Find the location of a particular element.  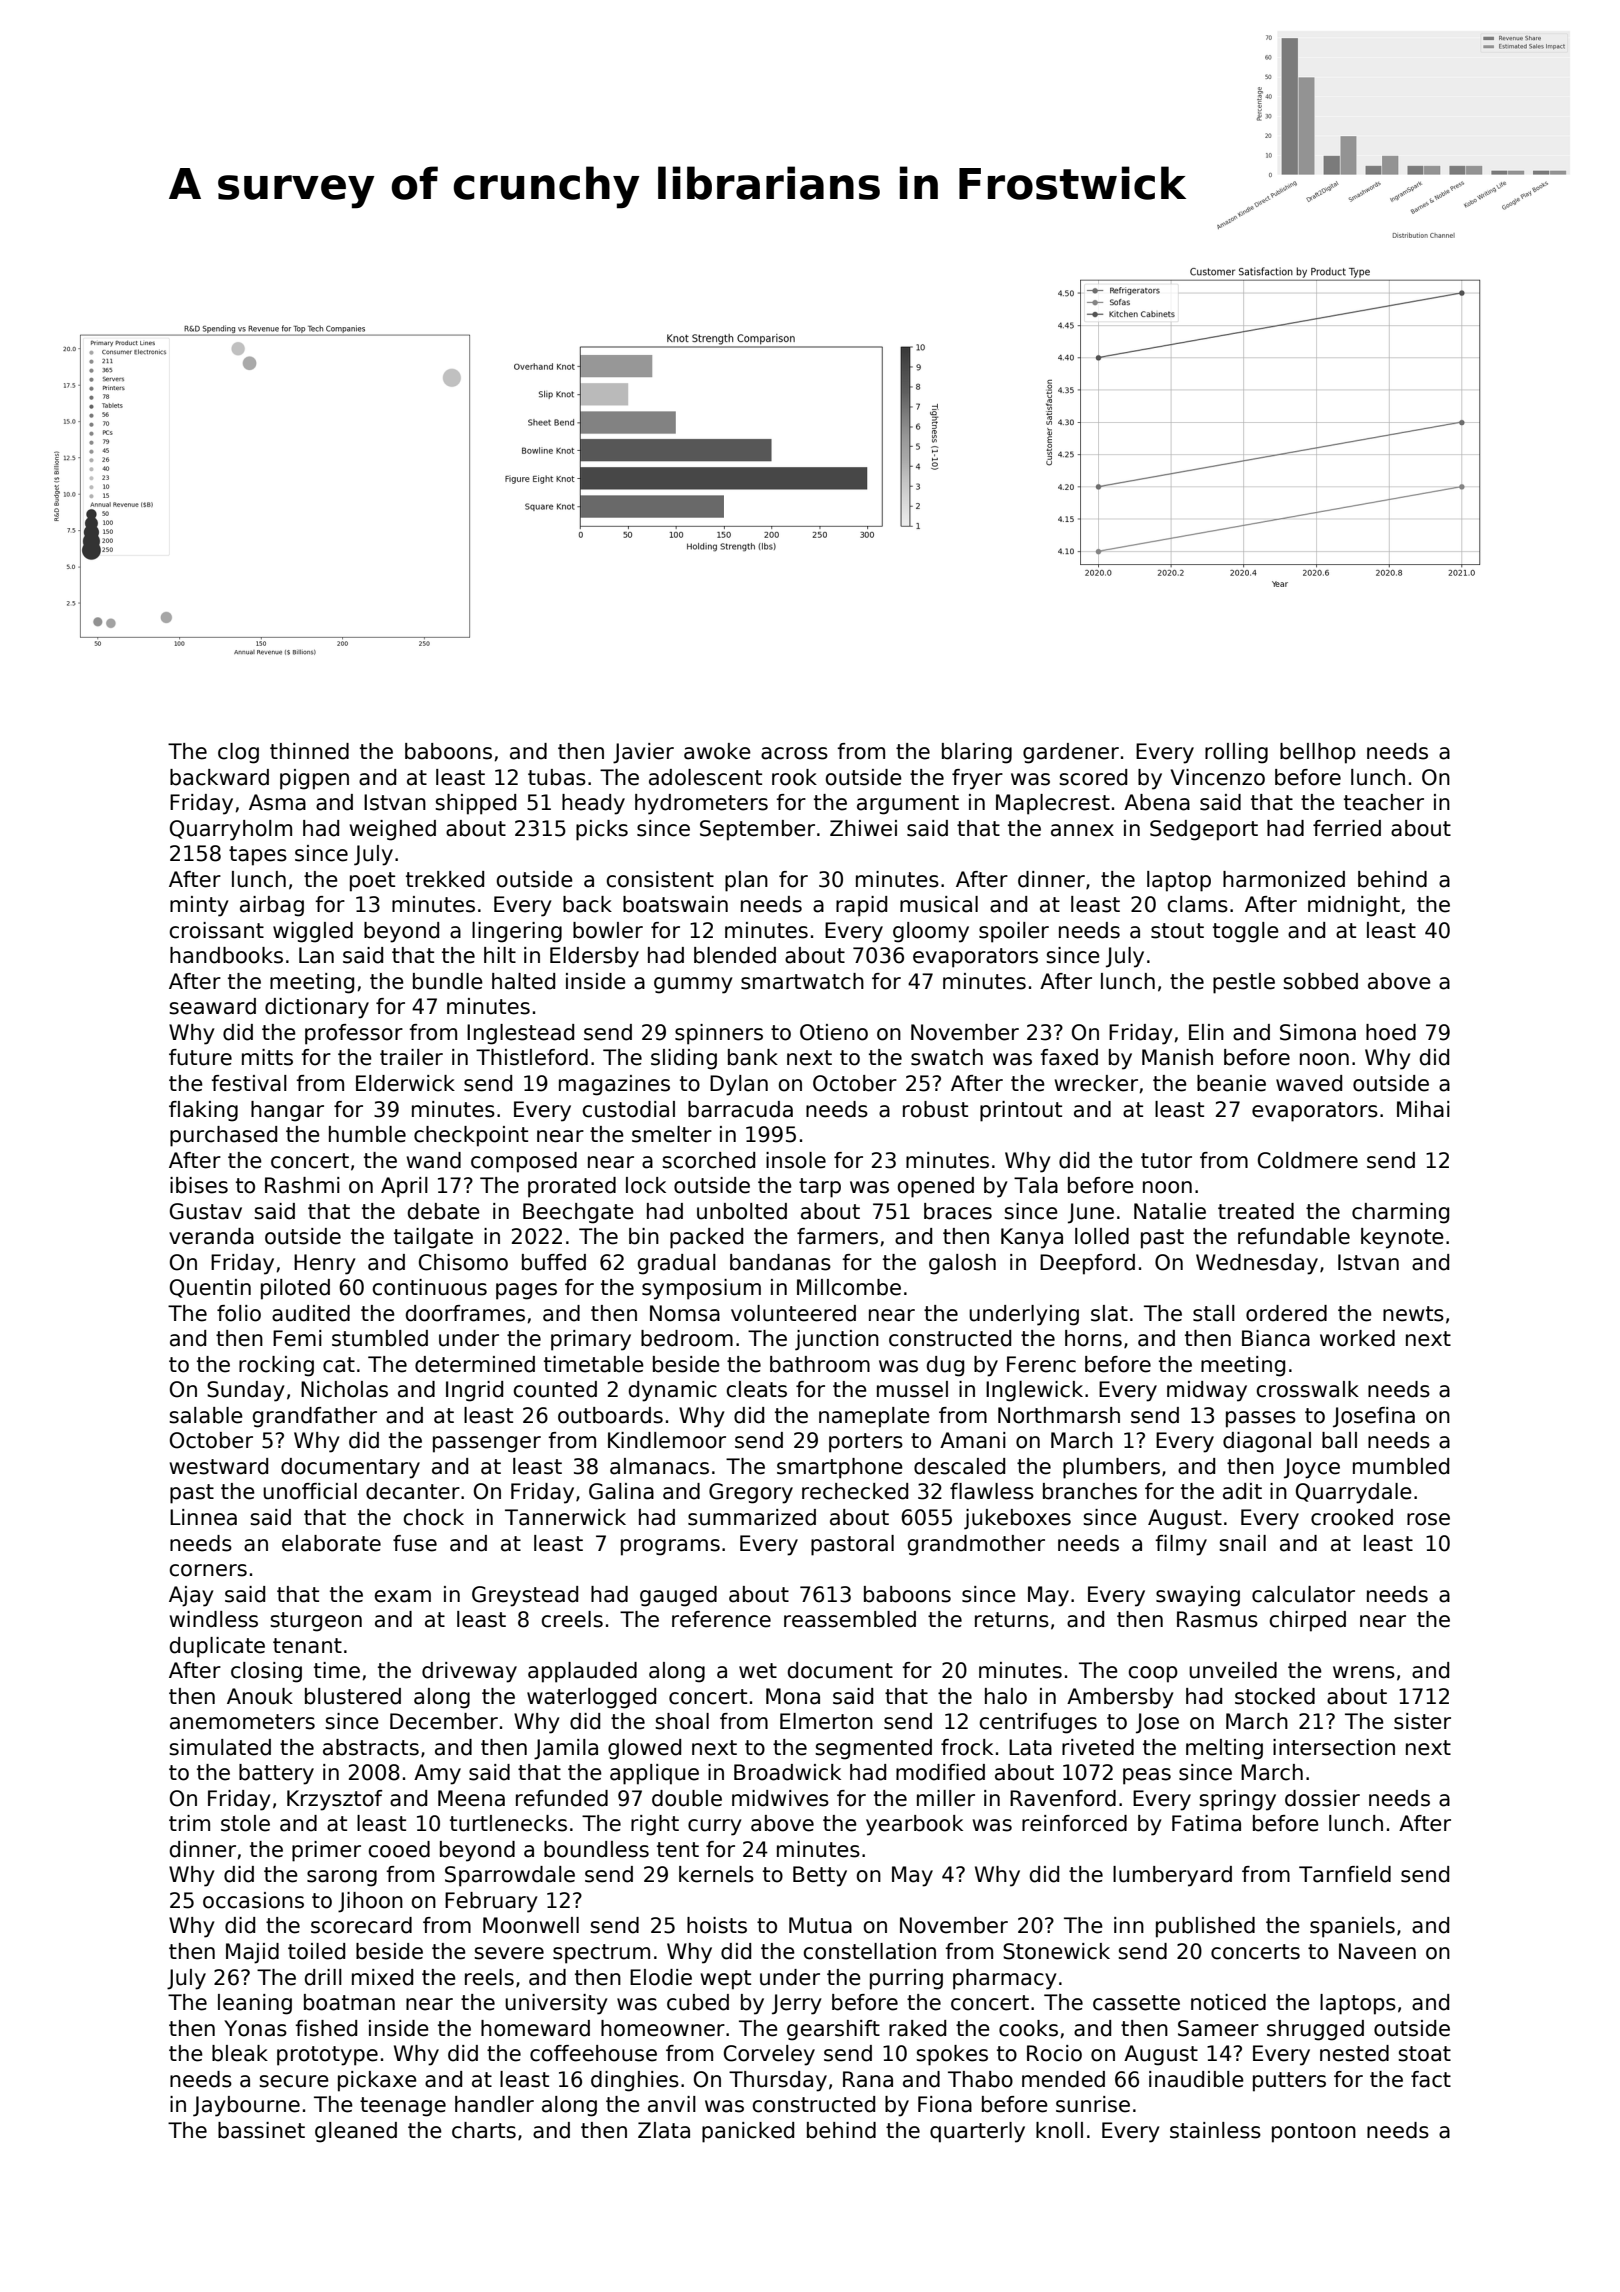

tutor is located at coordinates (1166, 1161).
